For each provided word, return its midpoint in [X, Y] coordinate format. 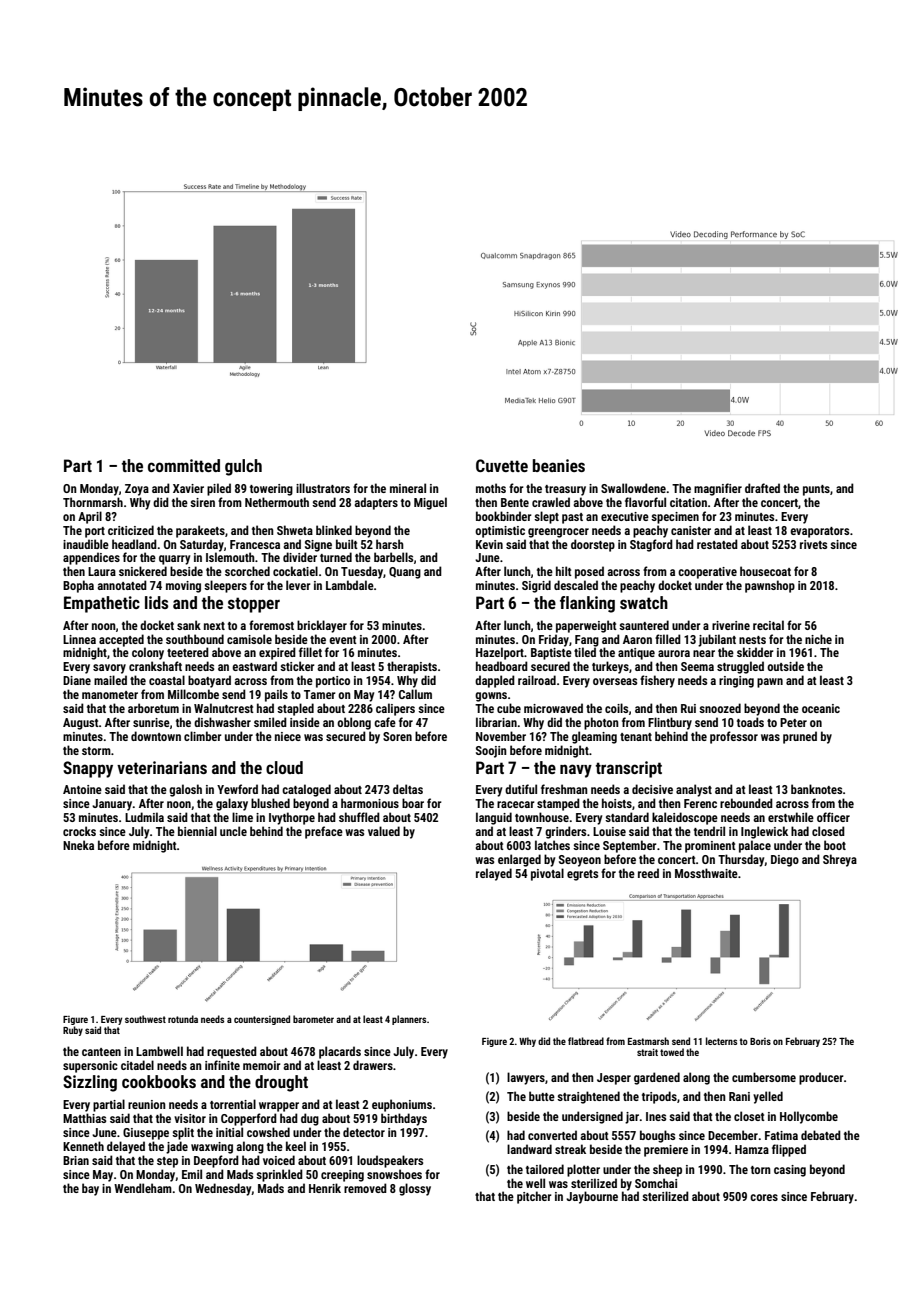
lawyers [526, 1078]
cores [764, 1197]
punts [816, 490]
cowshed [268, 1132]
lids [156, 602]
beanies [559, 465]
